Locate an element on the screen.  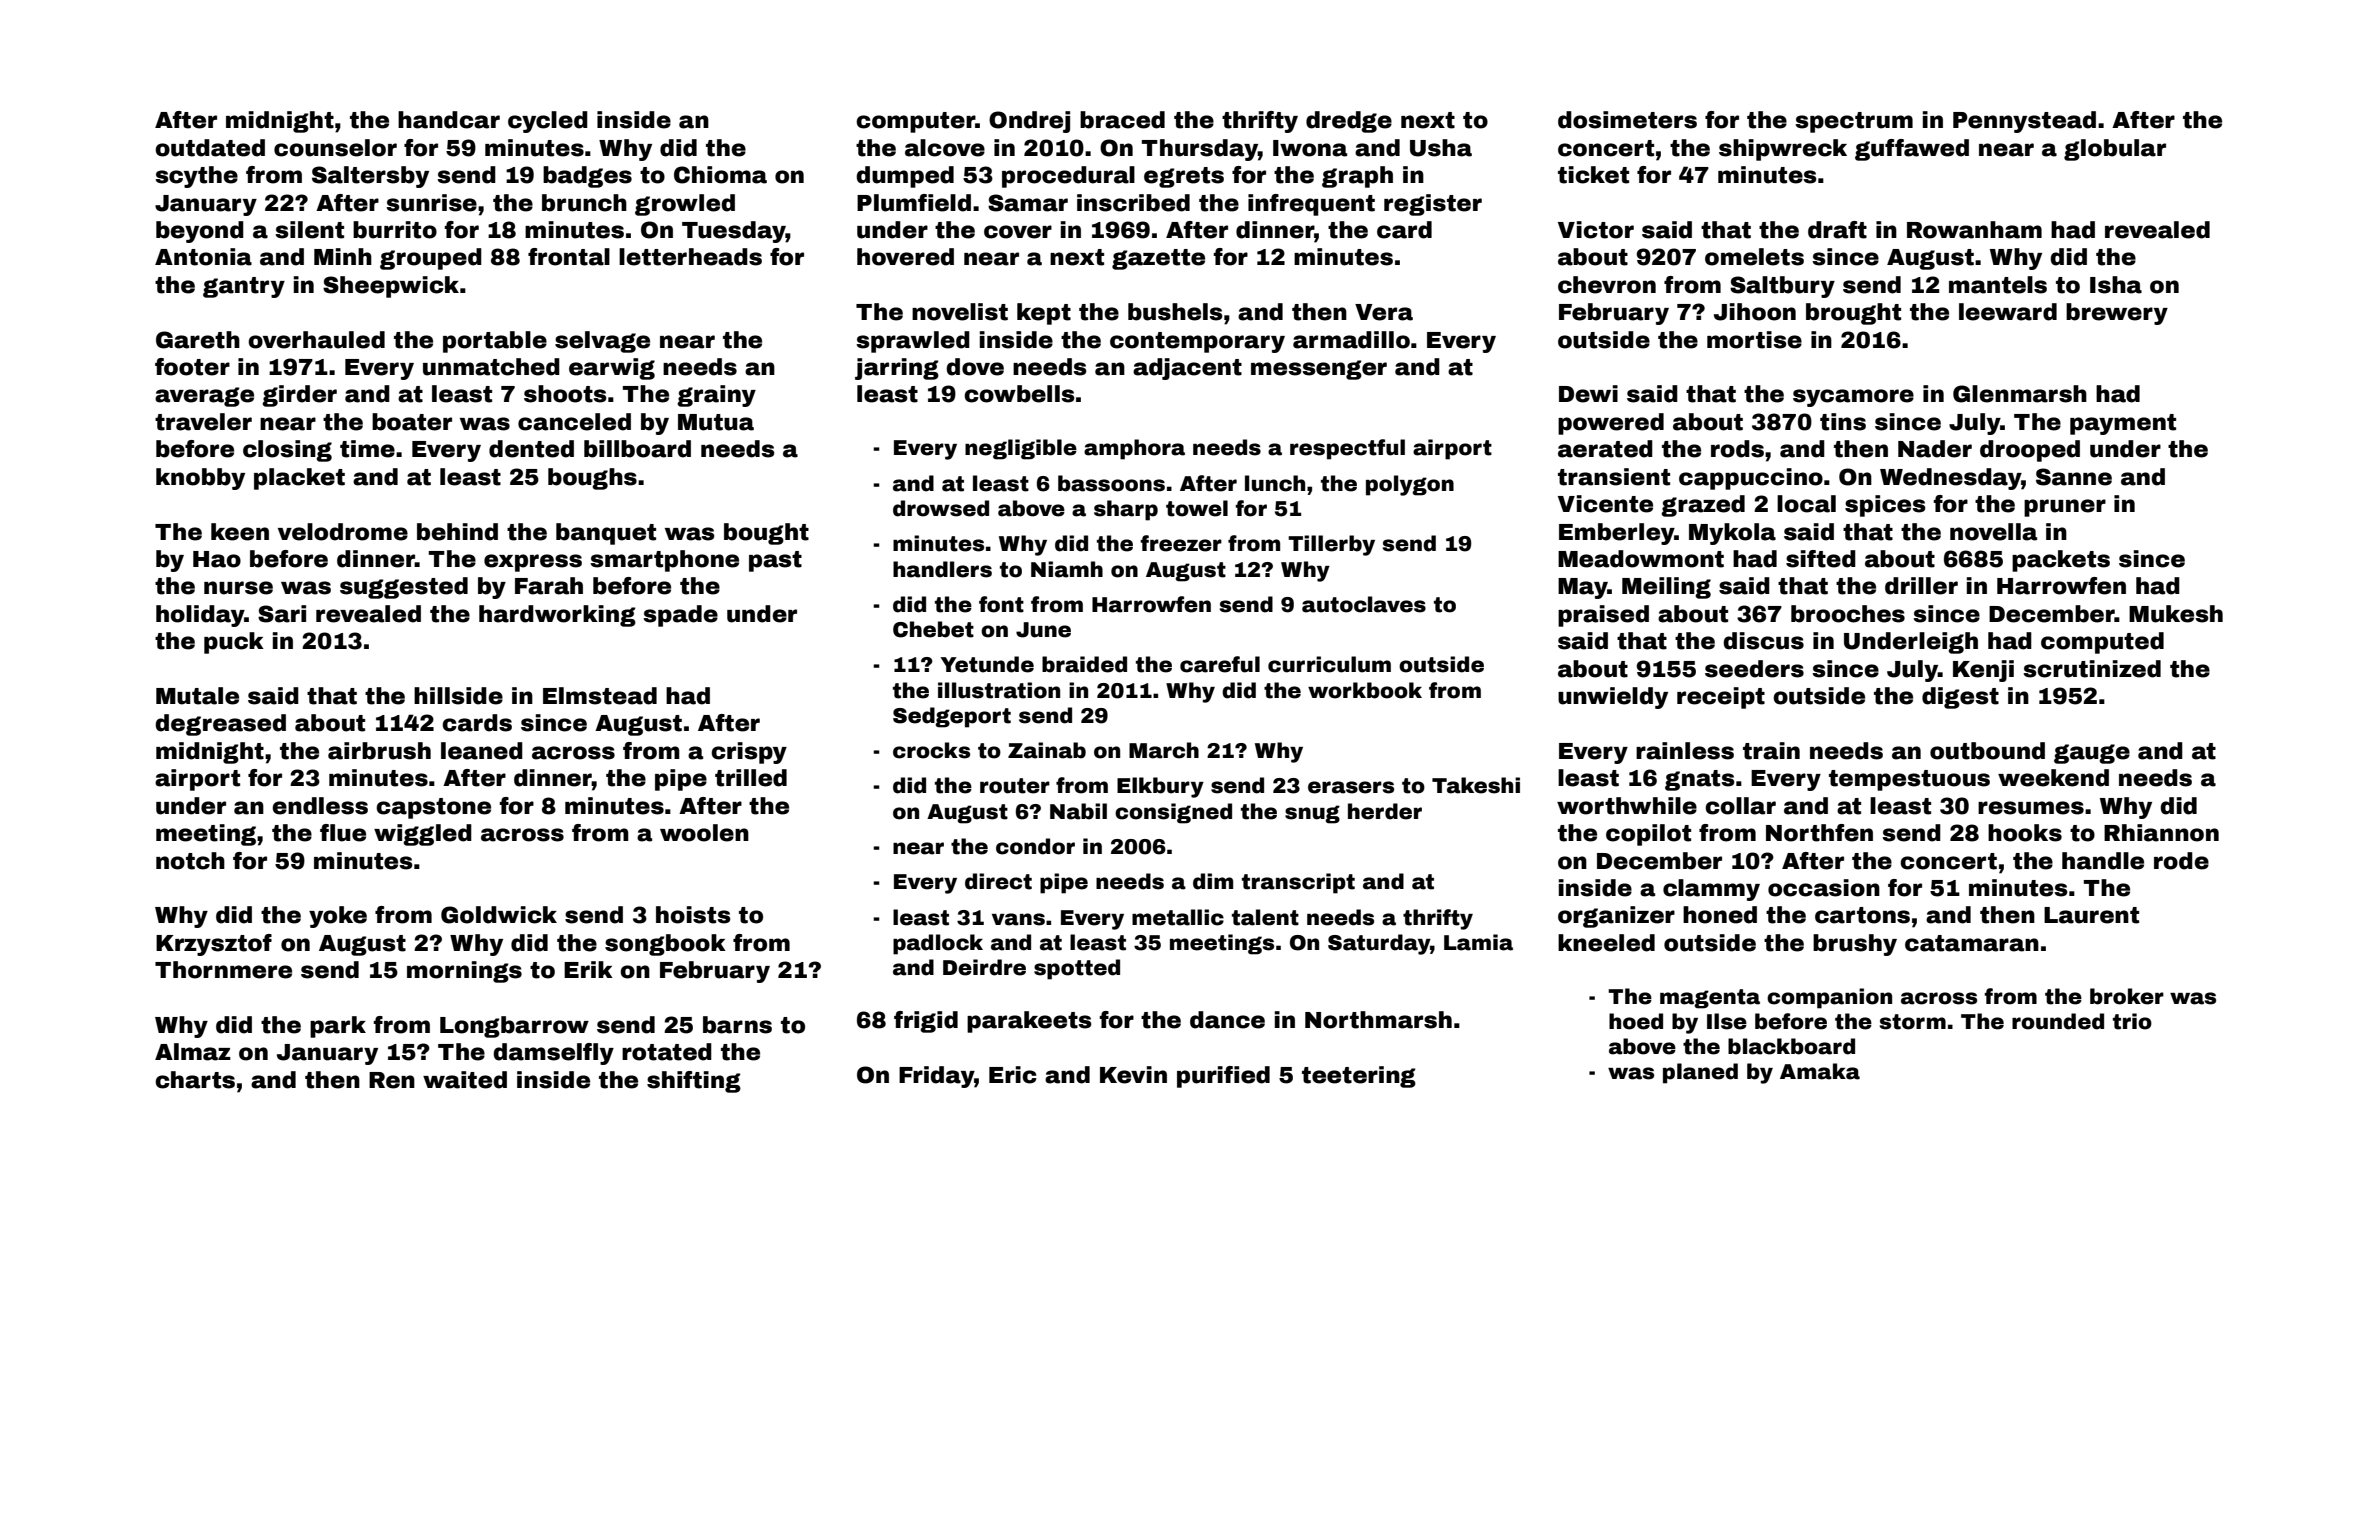
braided is located at coordinates (1084, 664).
